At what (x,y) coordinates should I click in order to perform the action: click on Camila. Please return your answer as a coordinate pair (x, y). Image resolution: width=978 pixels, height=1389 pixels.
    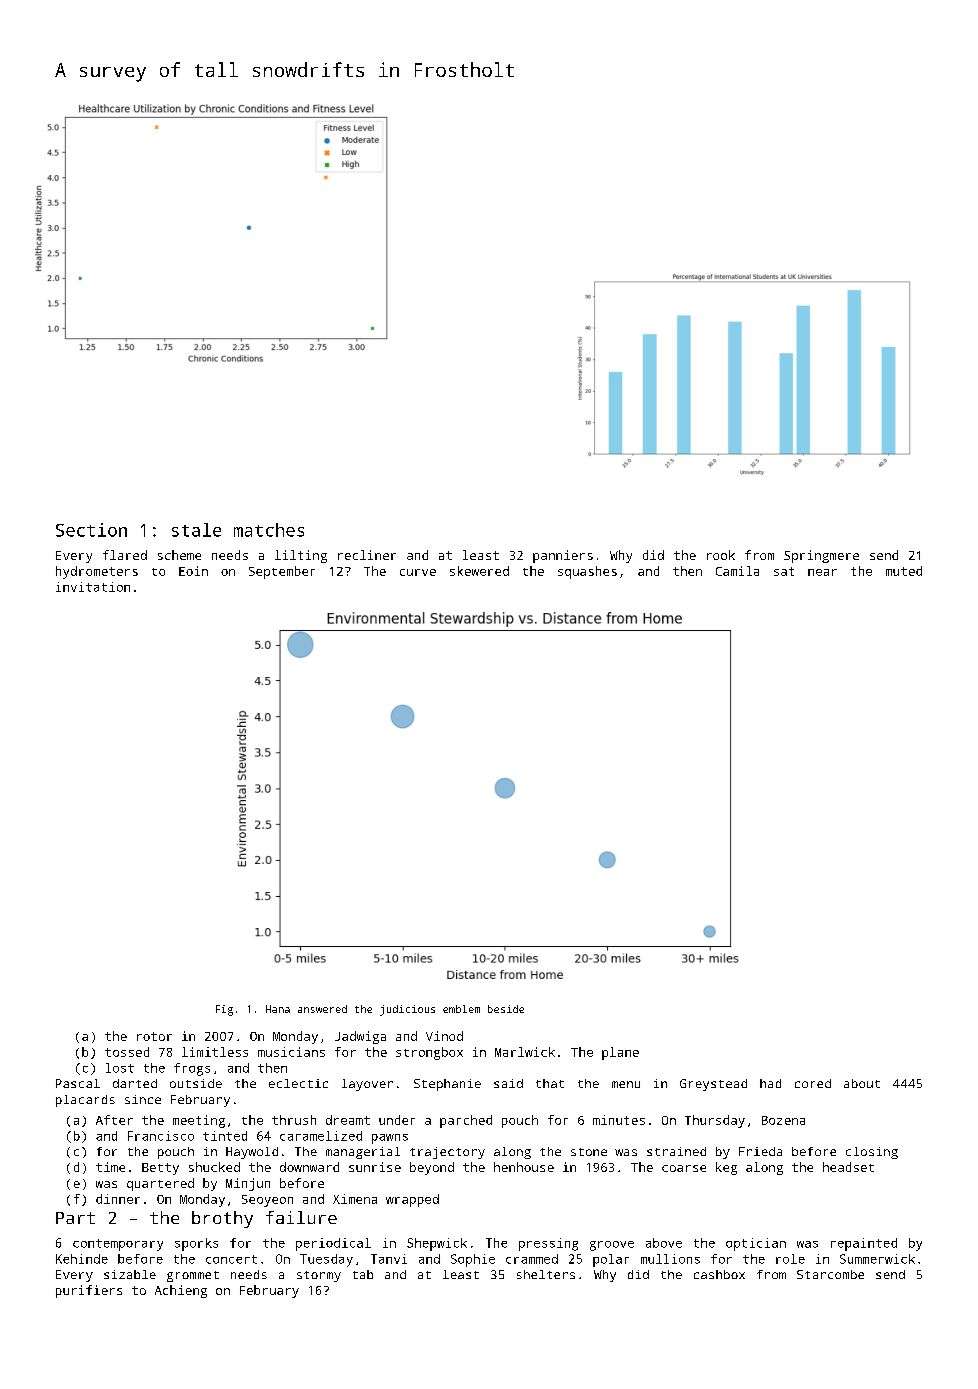
    Looking at the image, I should click on (737, 571).
